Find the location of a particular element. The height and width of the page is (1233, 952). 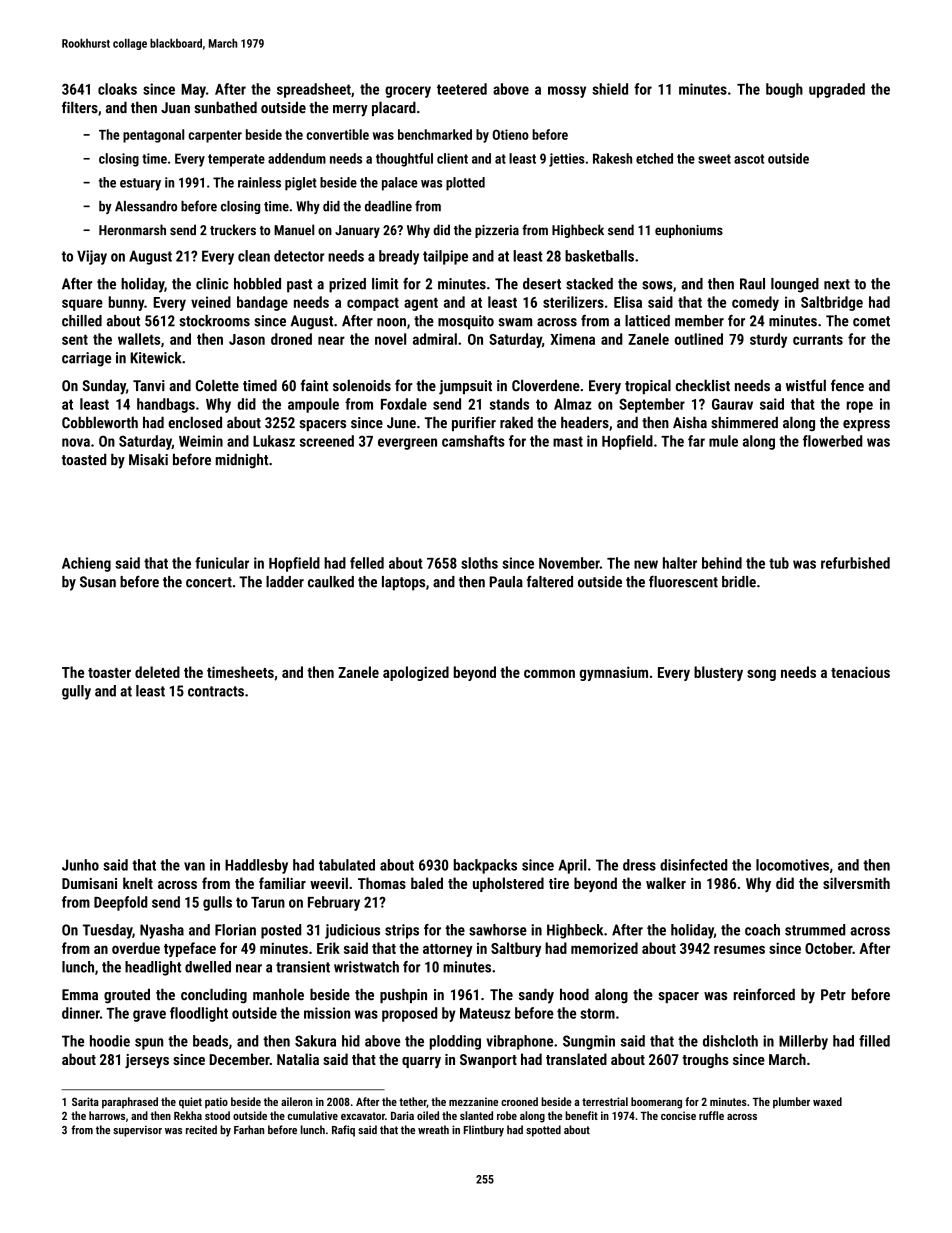

upgraded is located at coordinates (837, 90).
